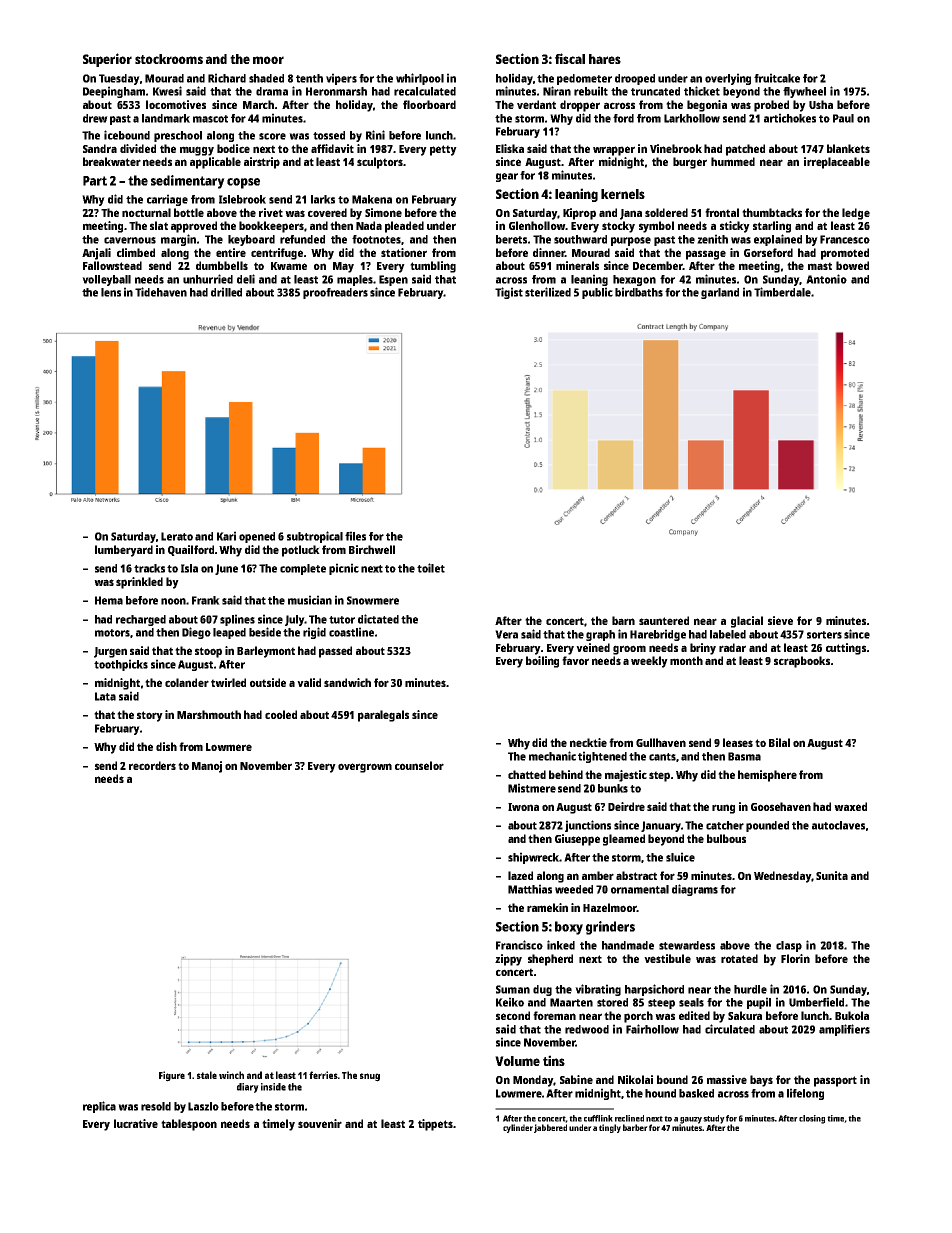 This document has height=1233, width=952. What do you see at coordinates (844, 1030) in the document?
I see `amplifiers` at bounding box center [844, 1030].
